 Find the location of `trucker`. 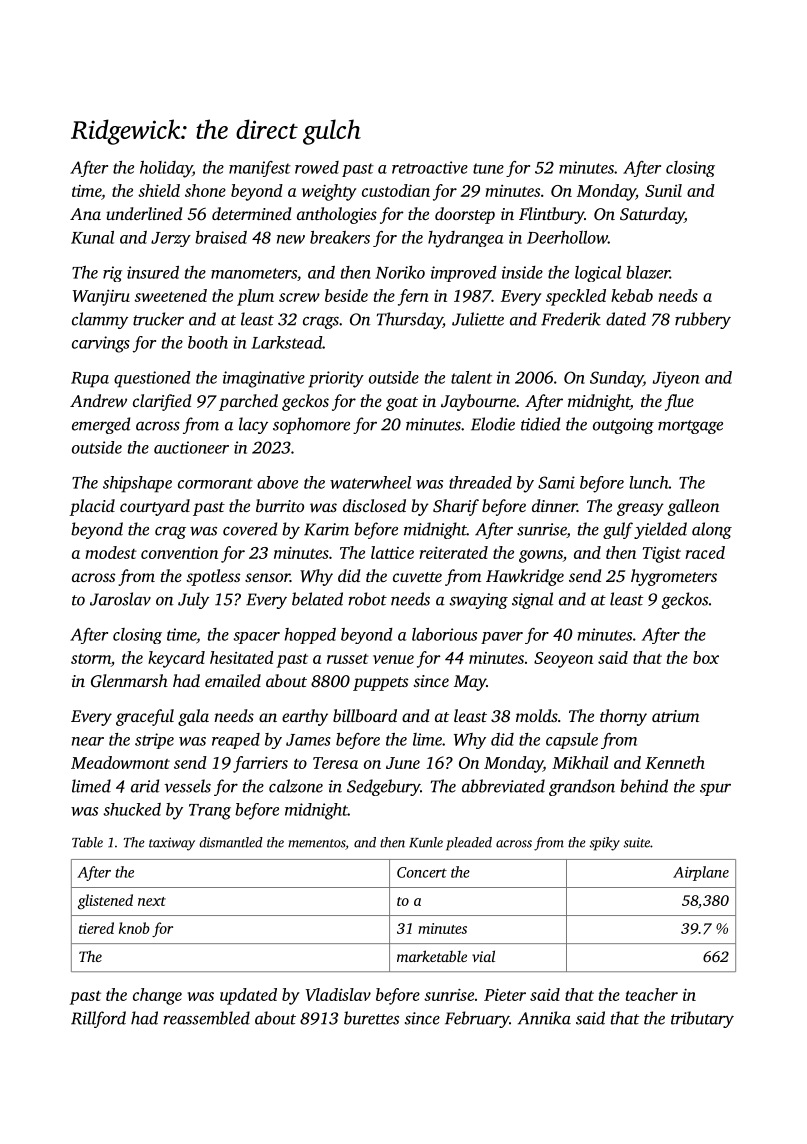

trucker is located at coordinates (158, 319).
